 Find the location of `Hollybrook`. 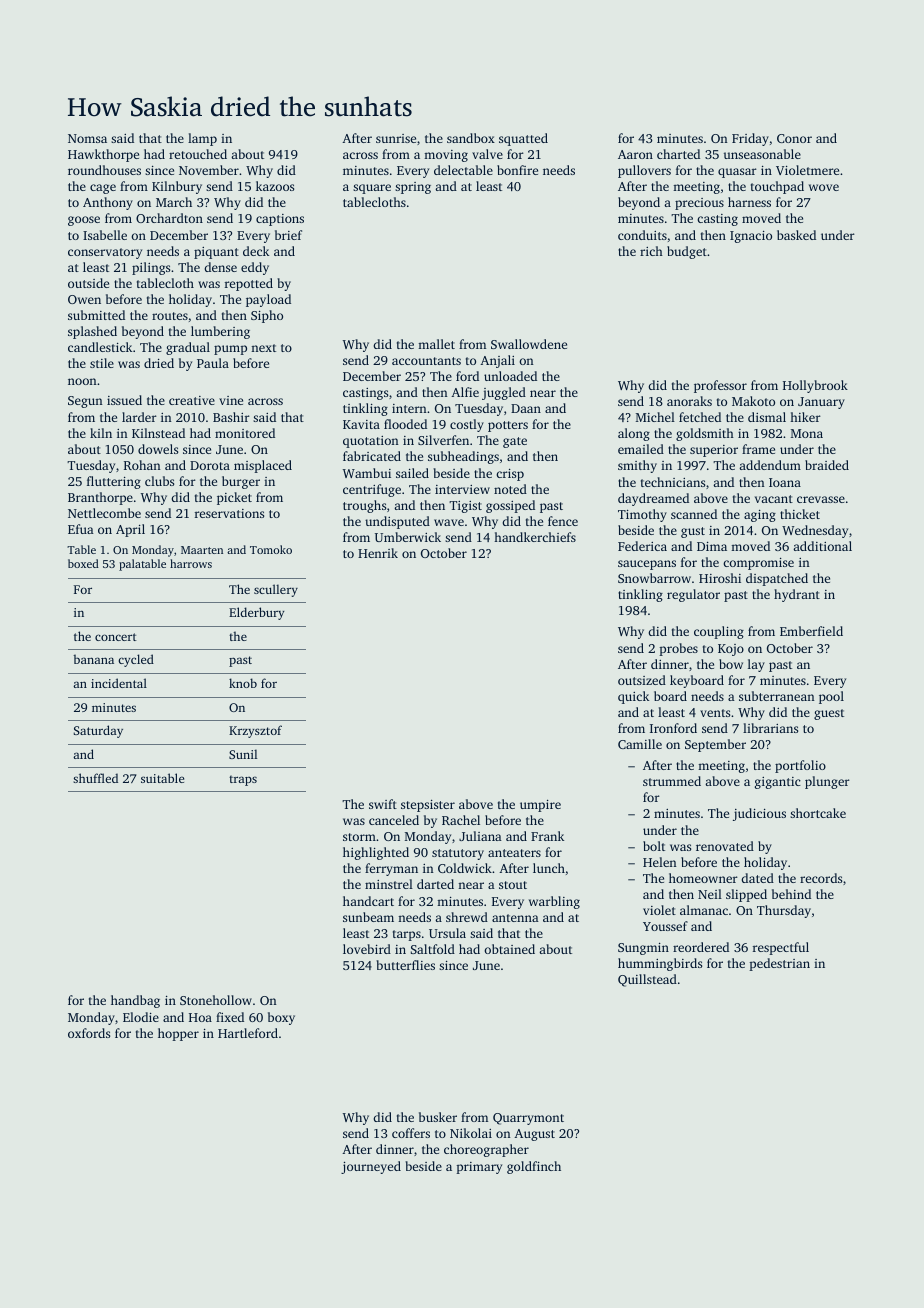

Hollybrook is located at coordinates (815, 386).
